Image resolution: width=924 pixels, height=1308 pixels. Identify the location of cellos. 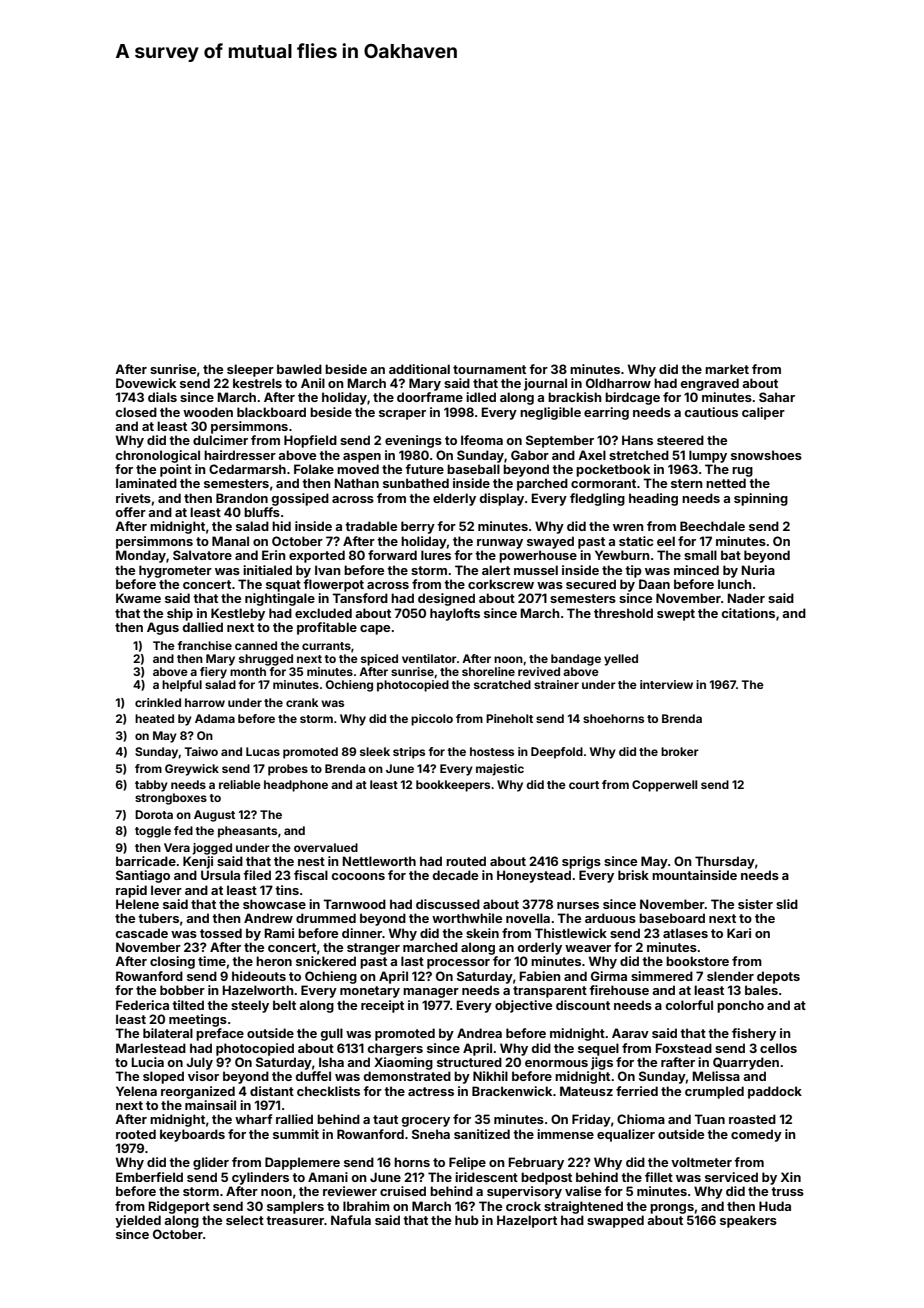
(778, 1048).
